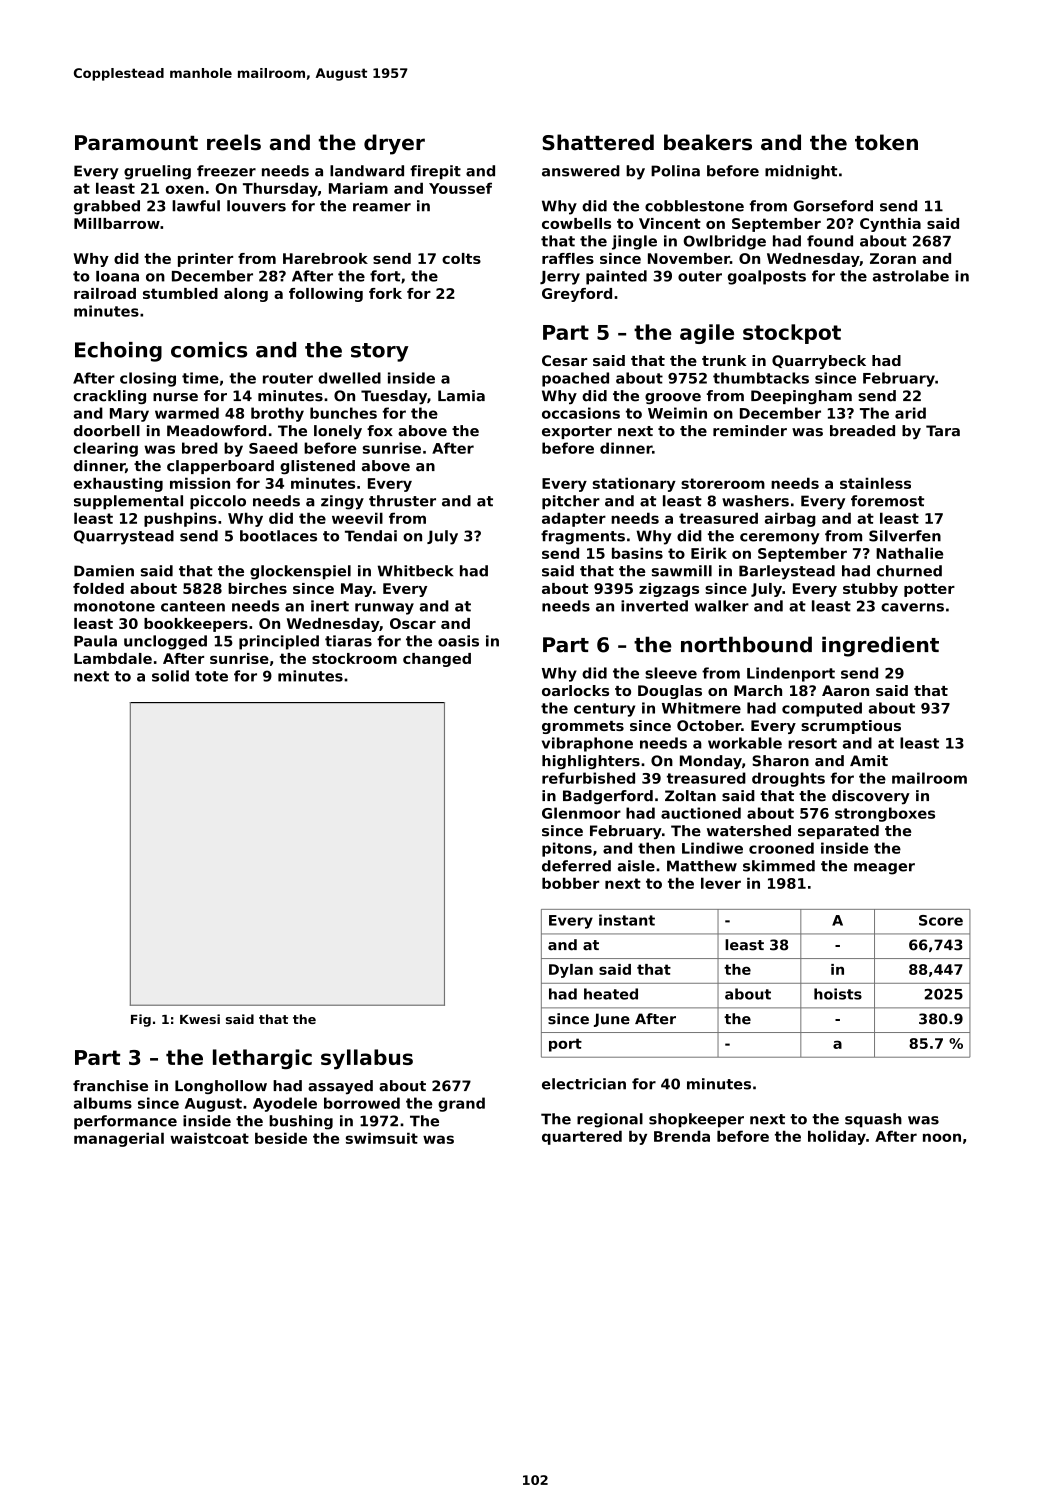 This screenshot has width=1043, height=1510. Describe the element at coordinates (637, 553) in the screenshot. I see `basins` at that location.
